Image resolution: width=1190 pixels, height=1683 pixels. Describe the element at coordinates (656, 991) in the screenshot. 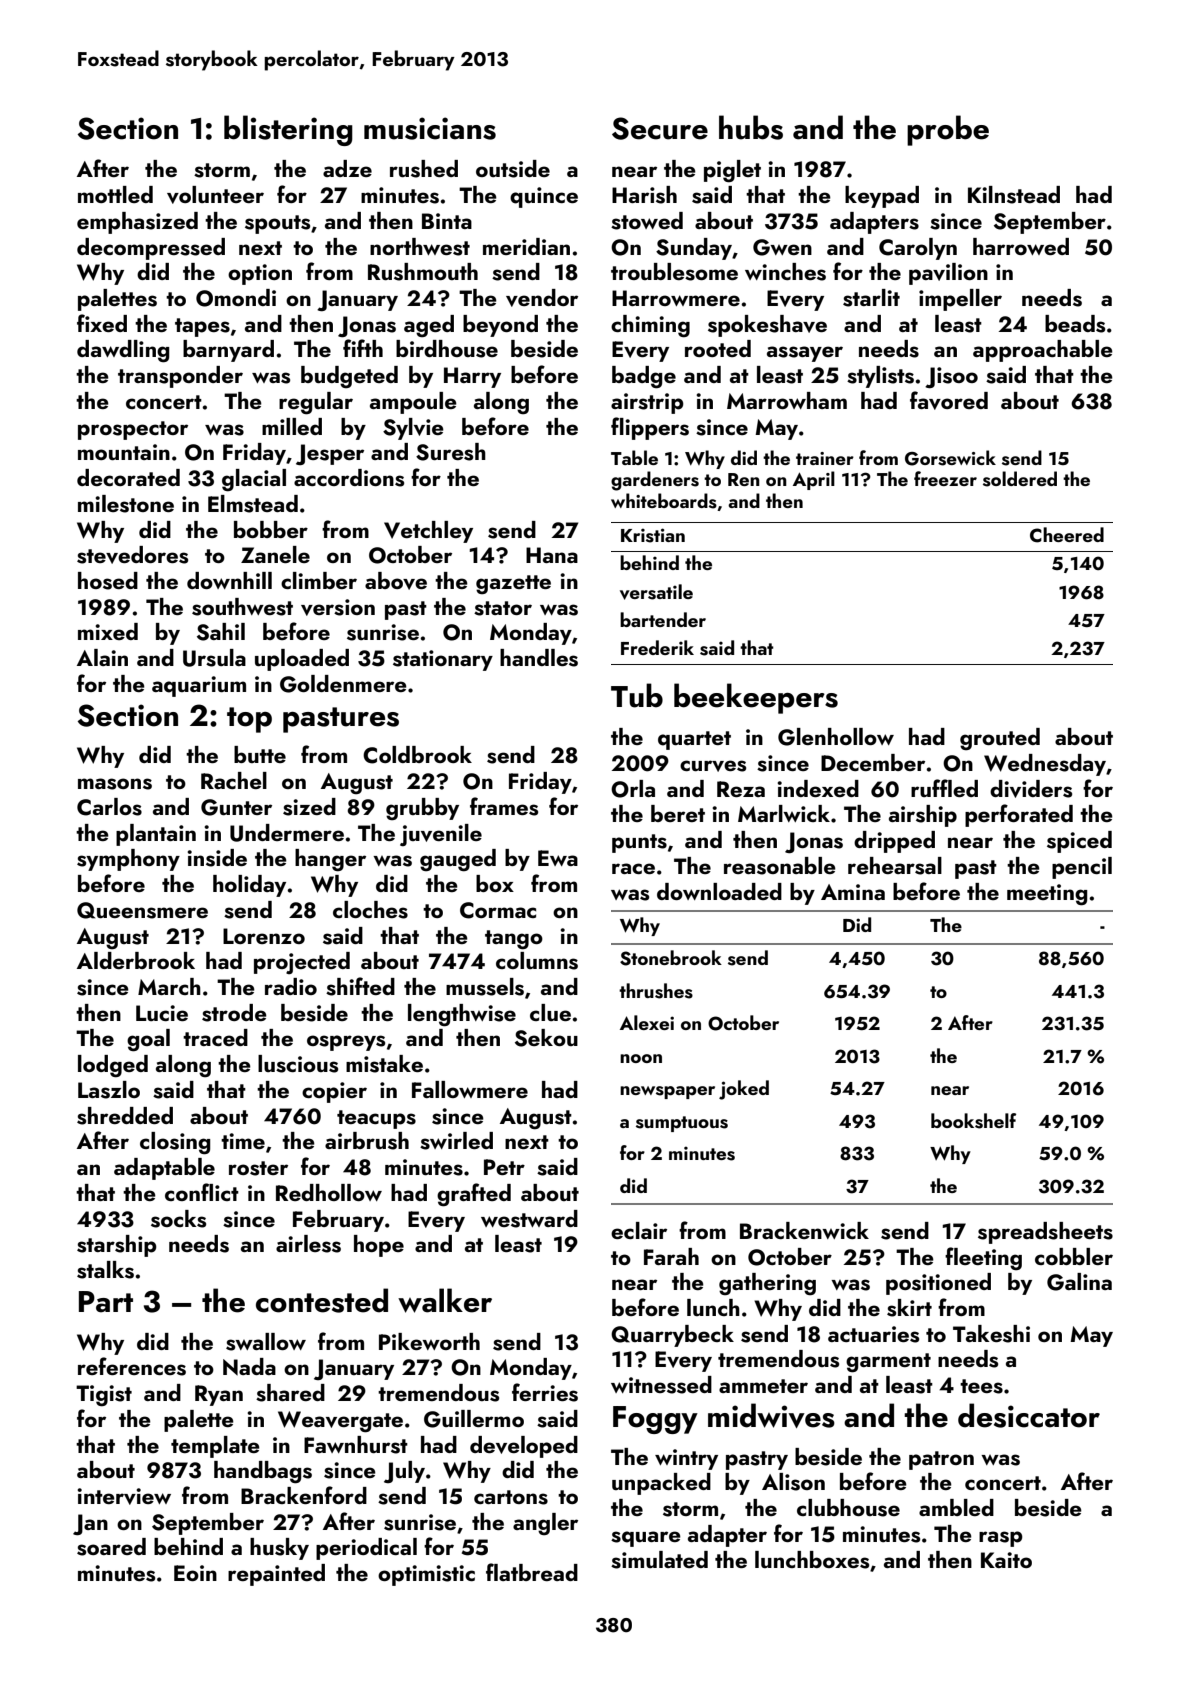

I see `thrushes` at that location.
